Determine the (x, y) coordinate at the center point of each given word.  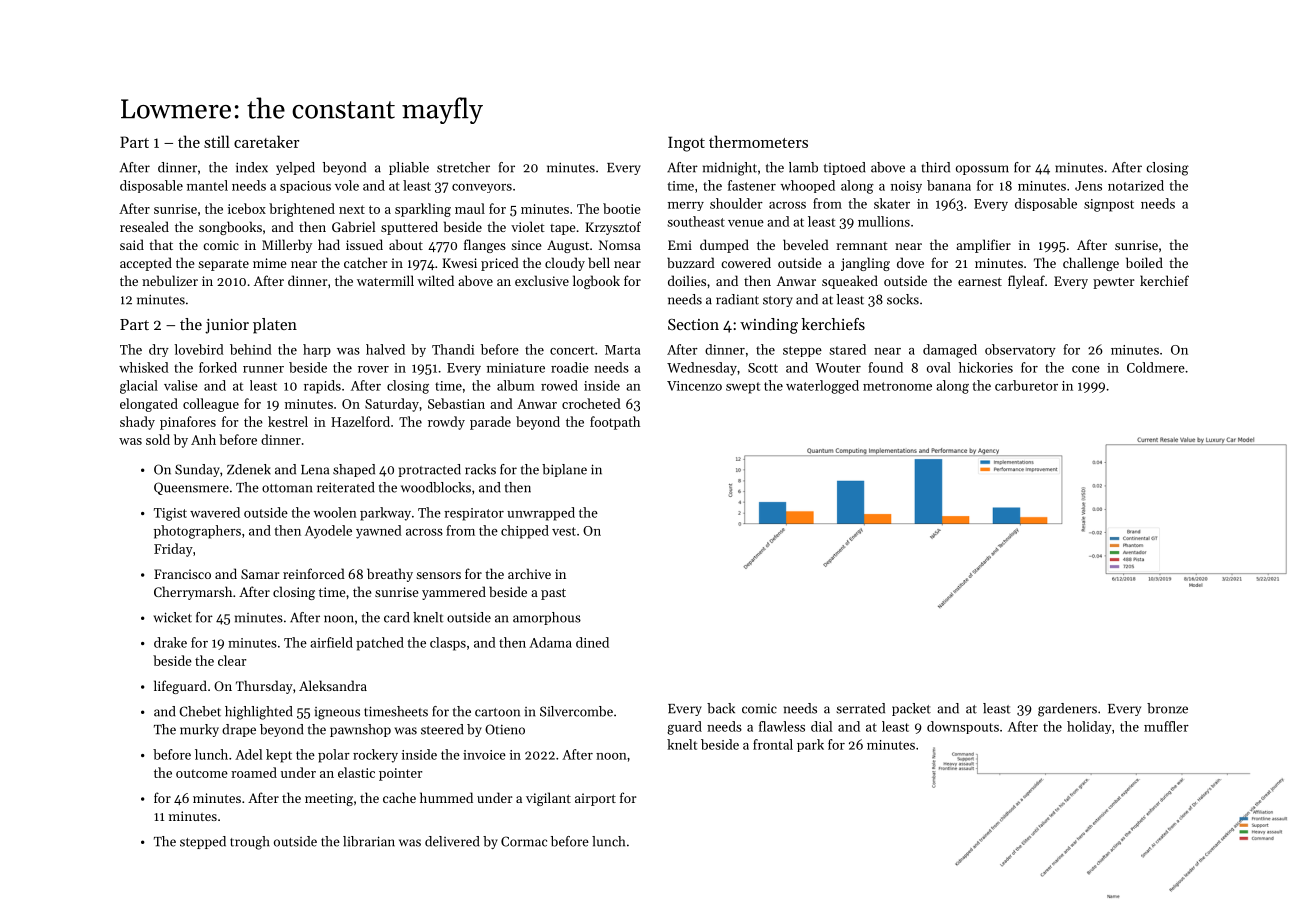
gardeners (1067, 710)
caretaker (266, 141)
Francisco (182, 574)
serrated (860, 708)
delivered (452, 841)
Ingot (686, 144)
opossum (982, 170)
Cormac (524, 841)
